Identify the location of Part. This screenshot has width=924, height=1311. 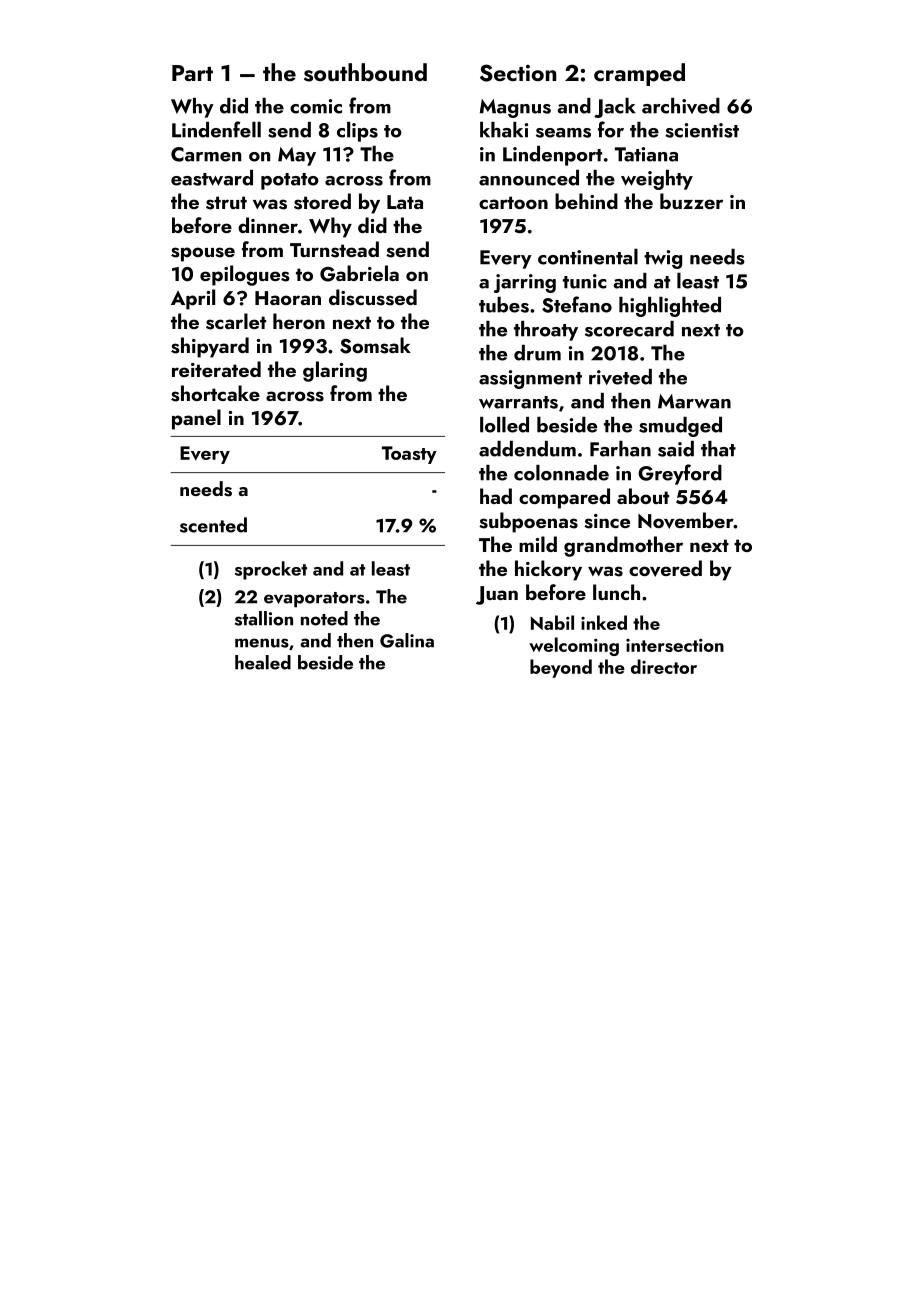
(192, 73).
